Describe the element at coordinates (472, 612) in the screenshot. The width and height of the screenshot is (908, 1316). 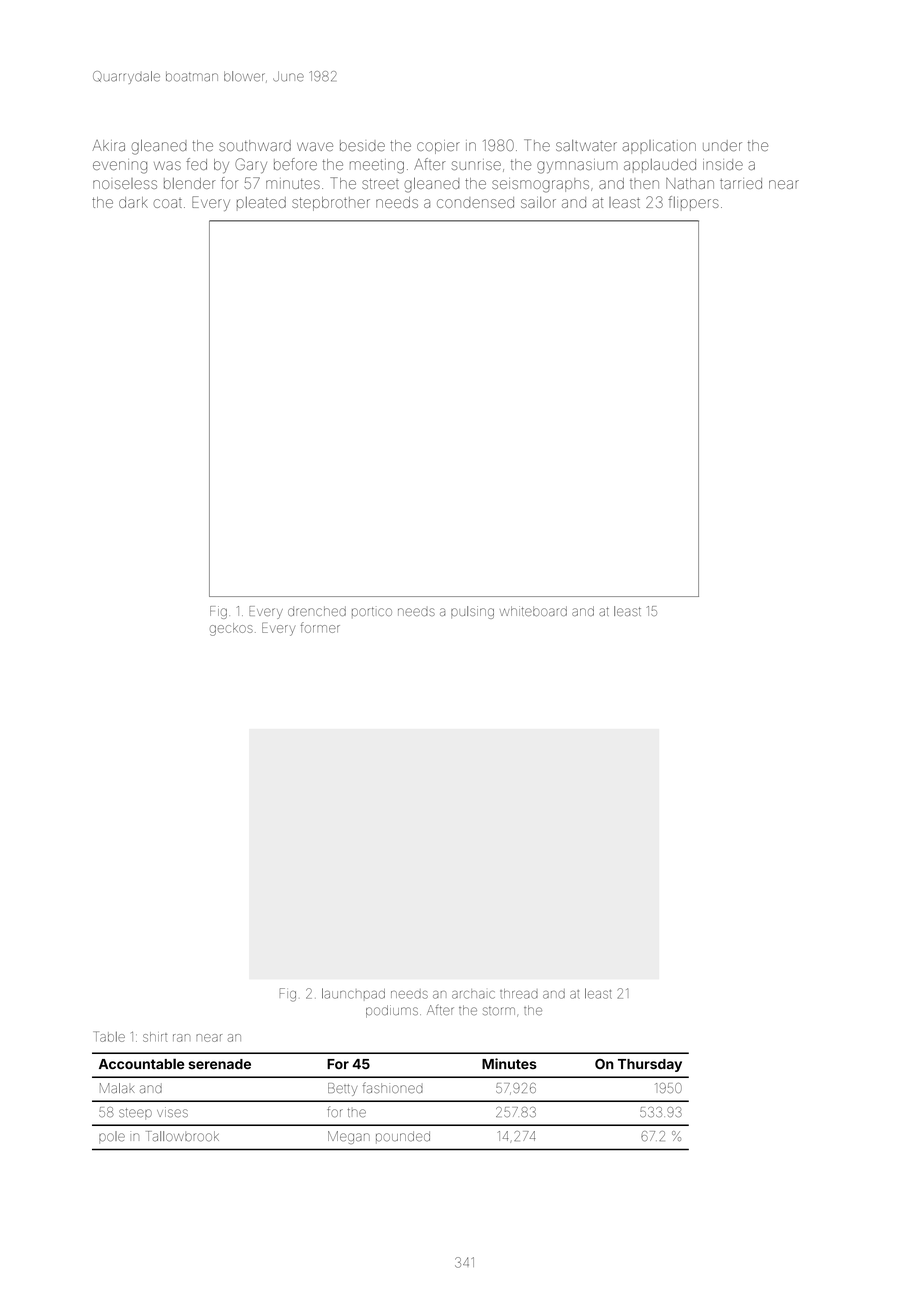
I see `pulsing` at that location.
